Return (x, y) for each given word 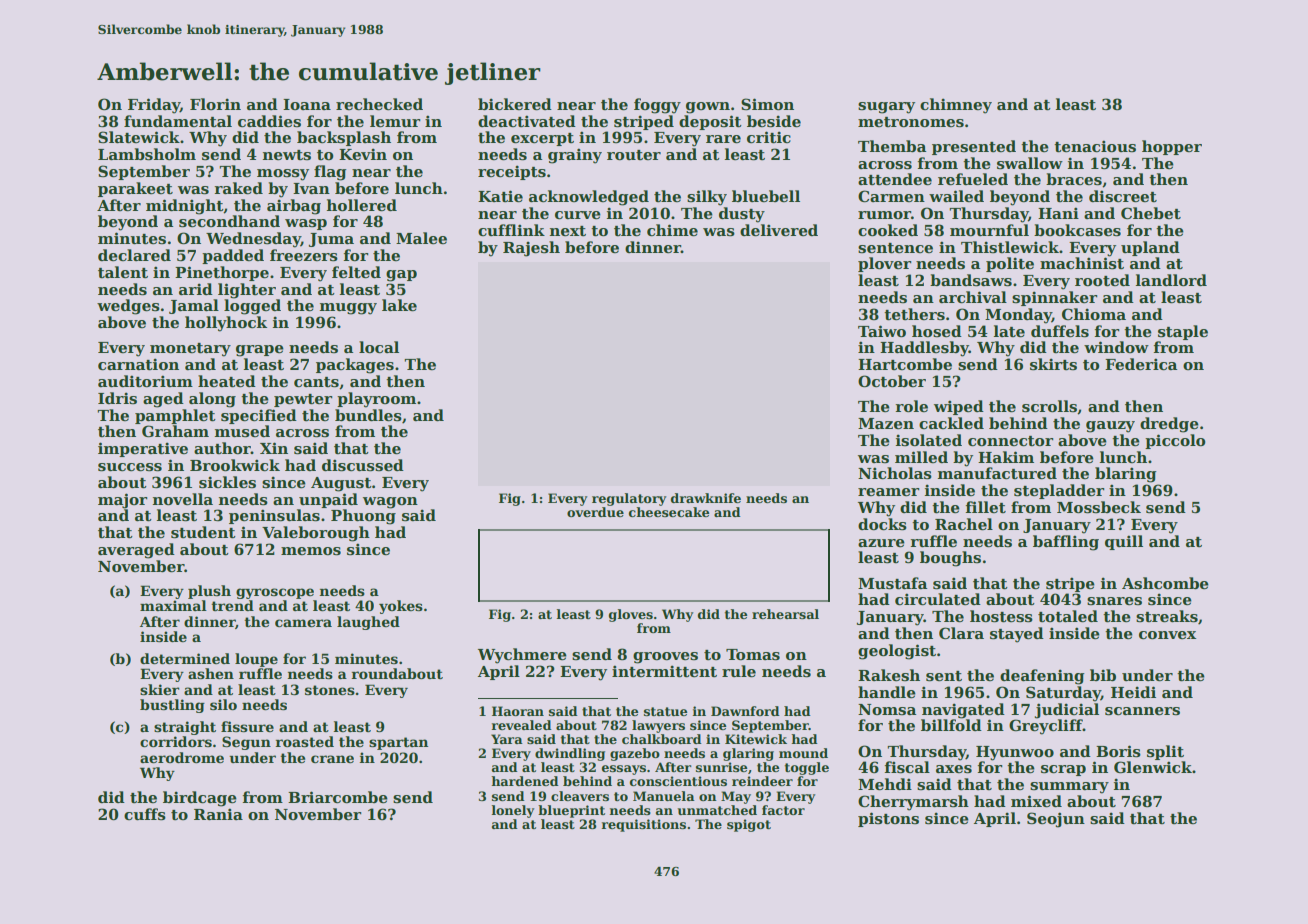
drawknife (706, 498)
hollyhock (226, 324)
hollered (362, 205)
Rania (218, 814)
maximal (173, 605)
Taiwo (882, 331)
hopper (1172, 147)
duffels (1060, 331)
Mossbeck (1099, 507)
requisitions (644, 825)
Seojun (1056, 820)
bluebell (766, 196)
